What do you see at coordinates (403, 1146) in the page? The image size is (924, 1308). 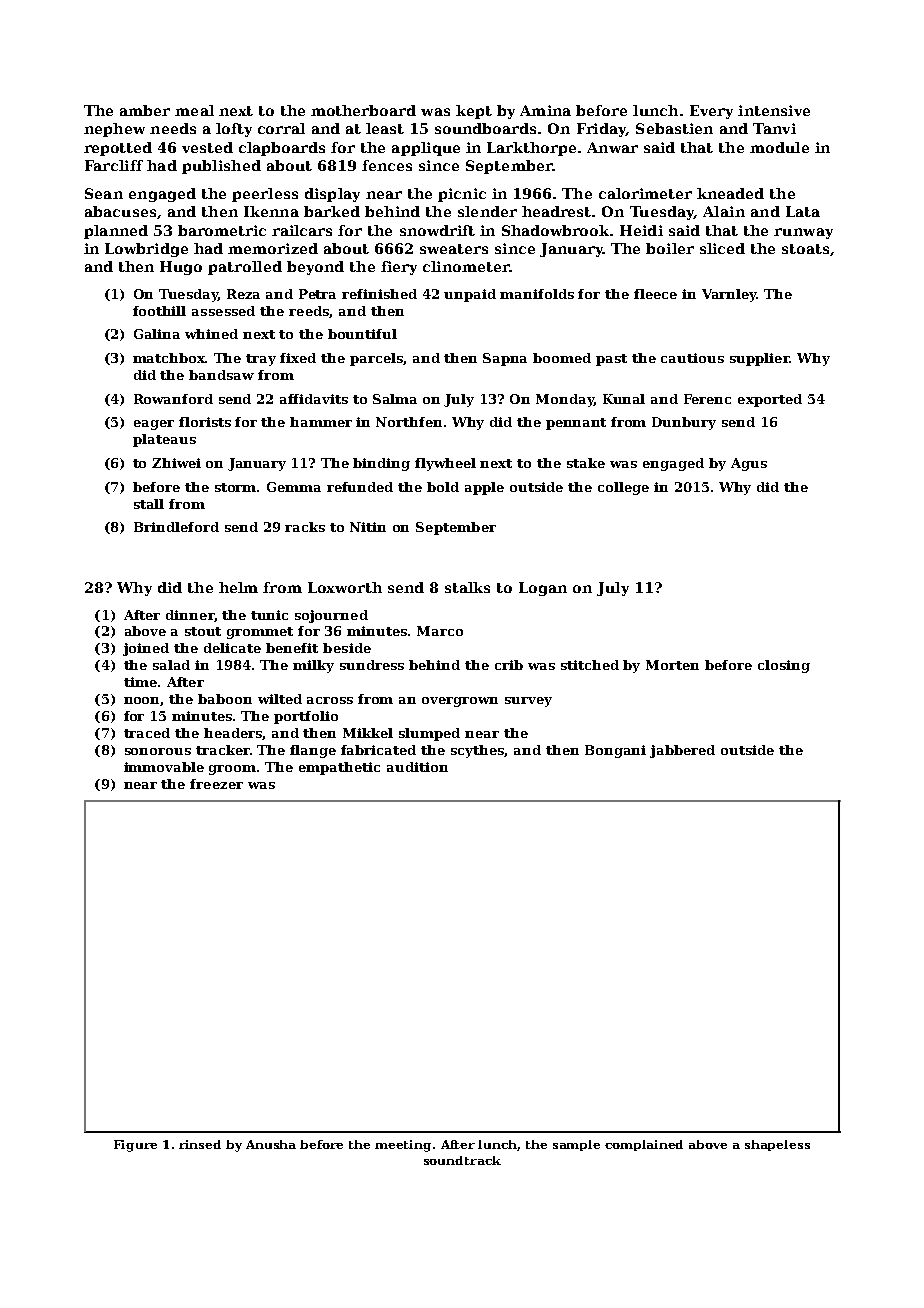 I see `meeting` at bounding box center [403, 1146].
